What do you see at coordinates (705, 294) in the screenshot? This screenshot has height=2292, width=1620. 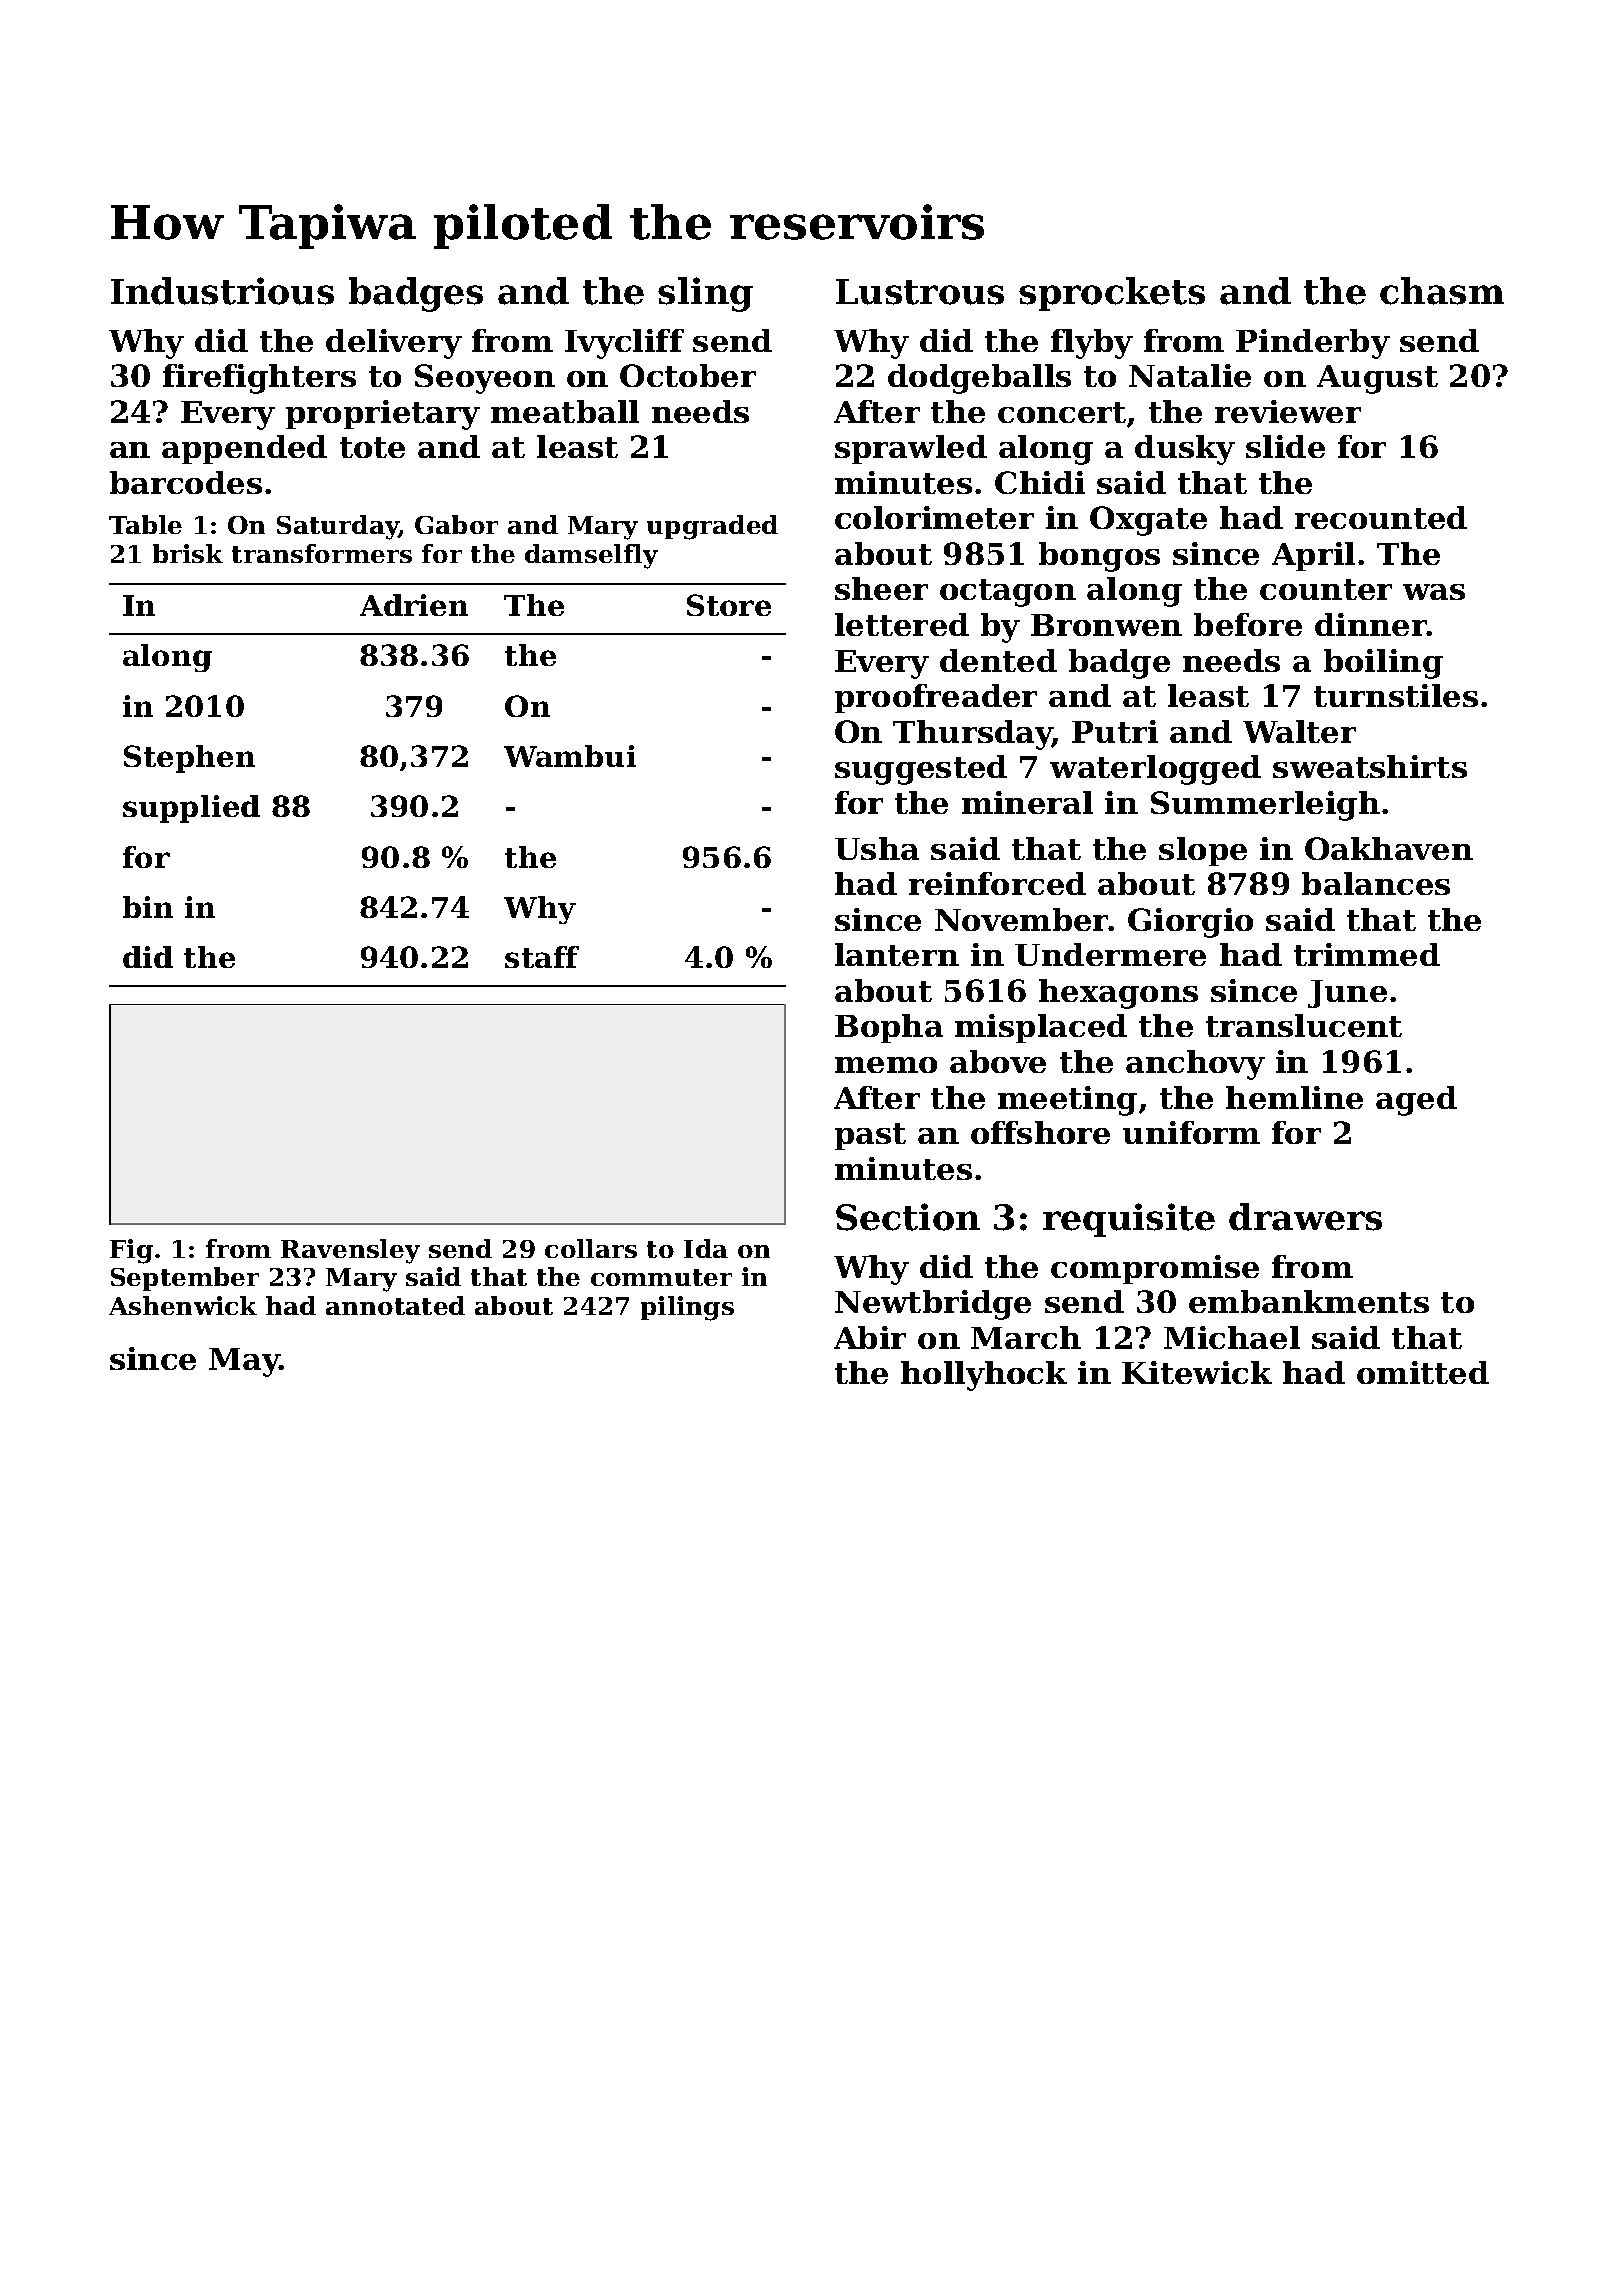 I see `sling` at bounding box center [705, 294].
